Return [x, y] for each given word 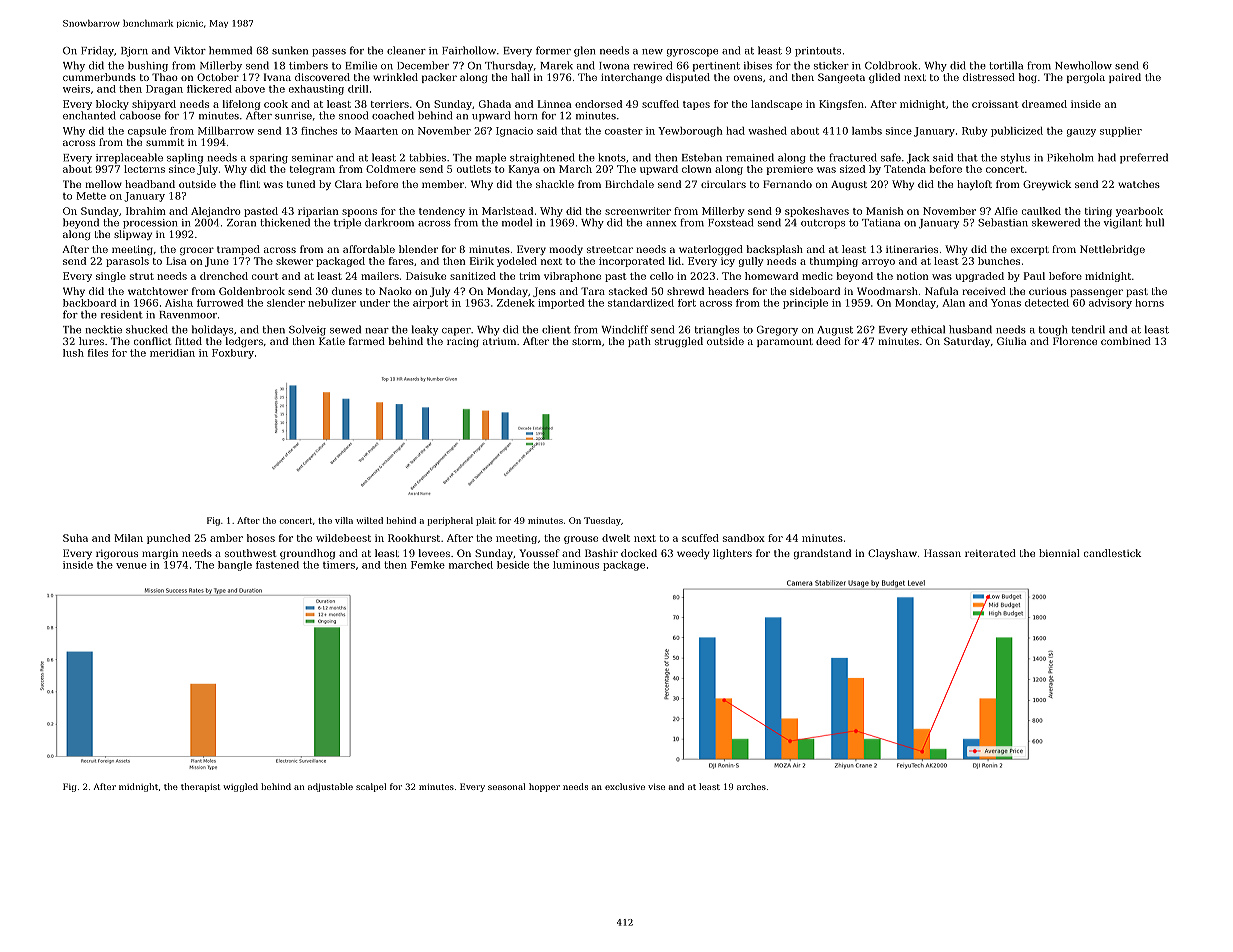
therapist [201, 787]
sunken [290, 50]
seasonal [506, 786]
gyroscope [692, 53]
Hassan [942, 553]
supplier [1121, 132]
